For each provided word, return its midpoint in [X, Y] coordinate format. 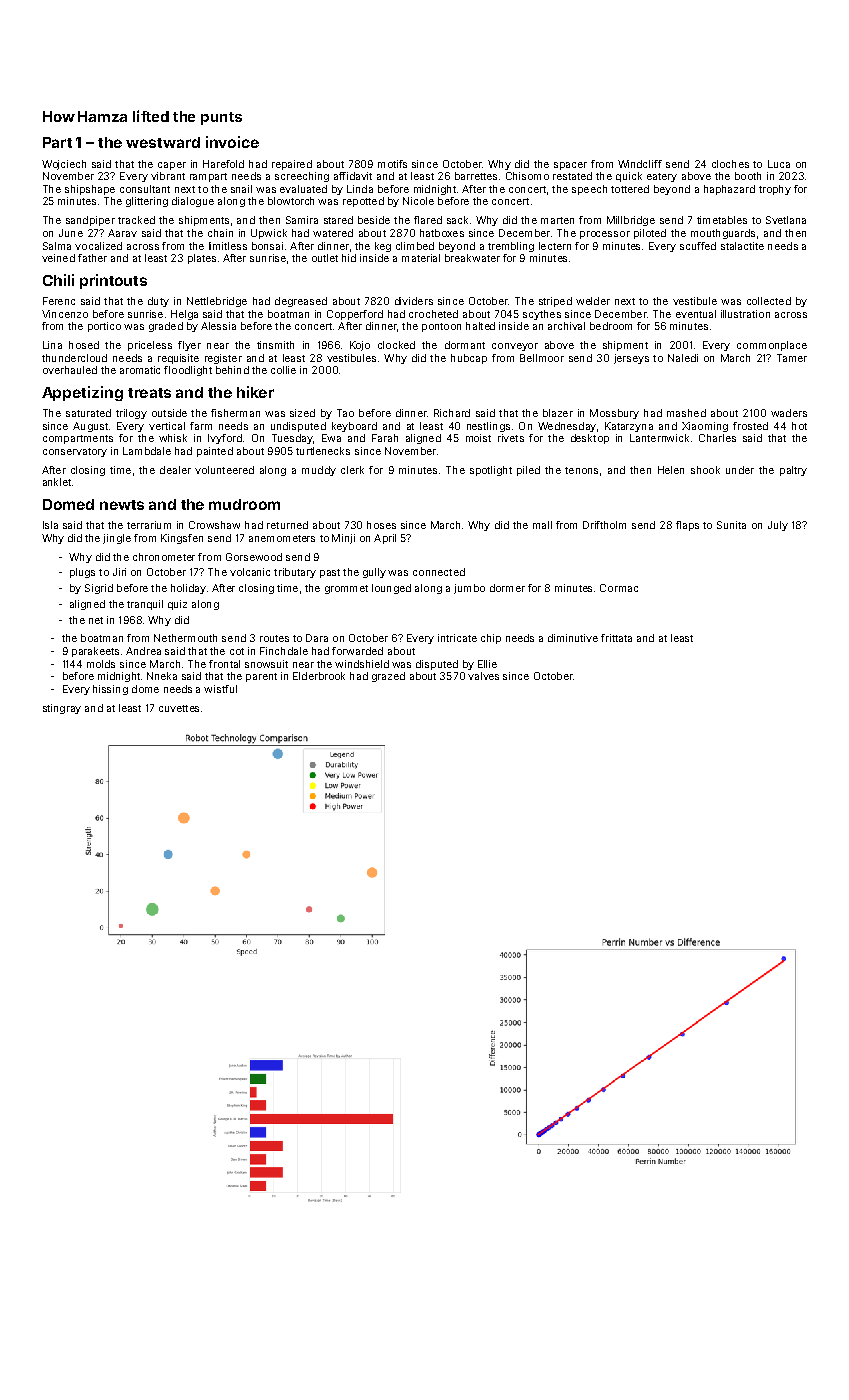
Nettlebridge [217, 302]
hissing [110, 690]
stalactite [742, 246]
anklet [57, 482]
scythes [542, 315]
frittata [616, 638]
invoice [232, 142]
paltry [793, 471]
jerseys [631, 359]
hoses [381, 525]
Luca [779, 164]
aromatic [140, 370]
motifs [392, 164]
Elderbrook [319, 676]
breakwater [472, 258]
